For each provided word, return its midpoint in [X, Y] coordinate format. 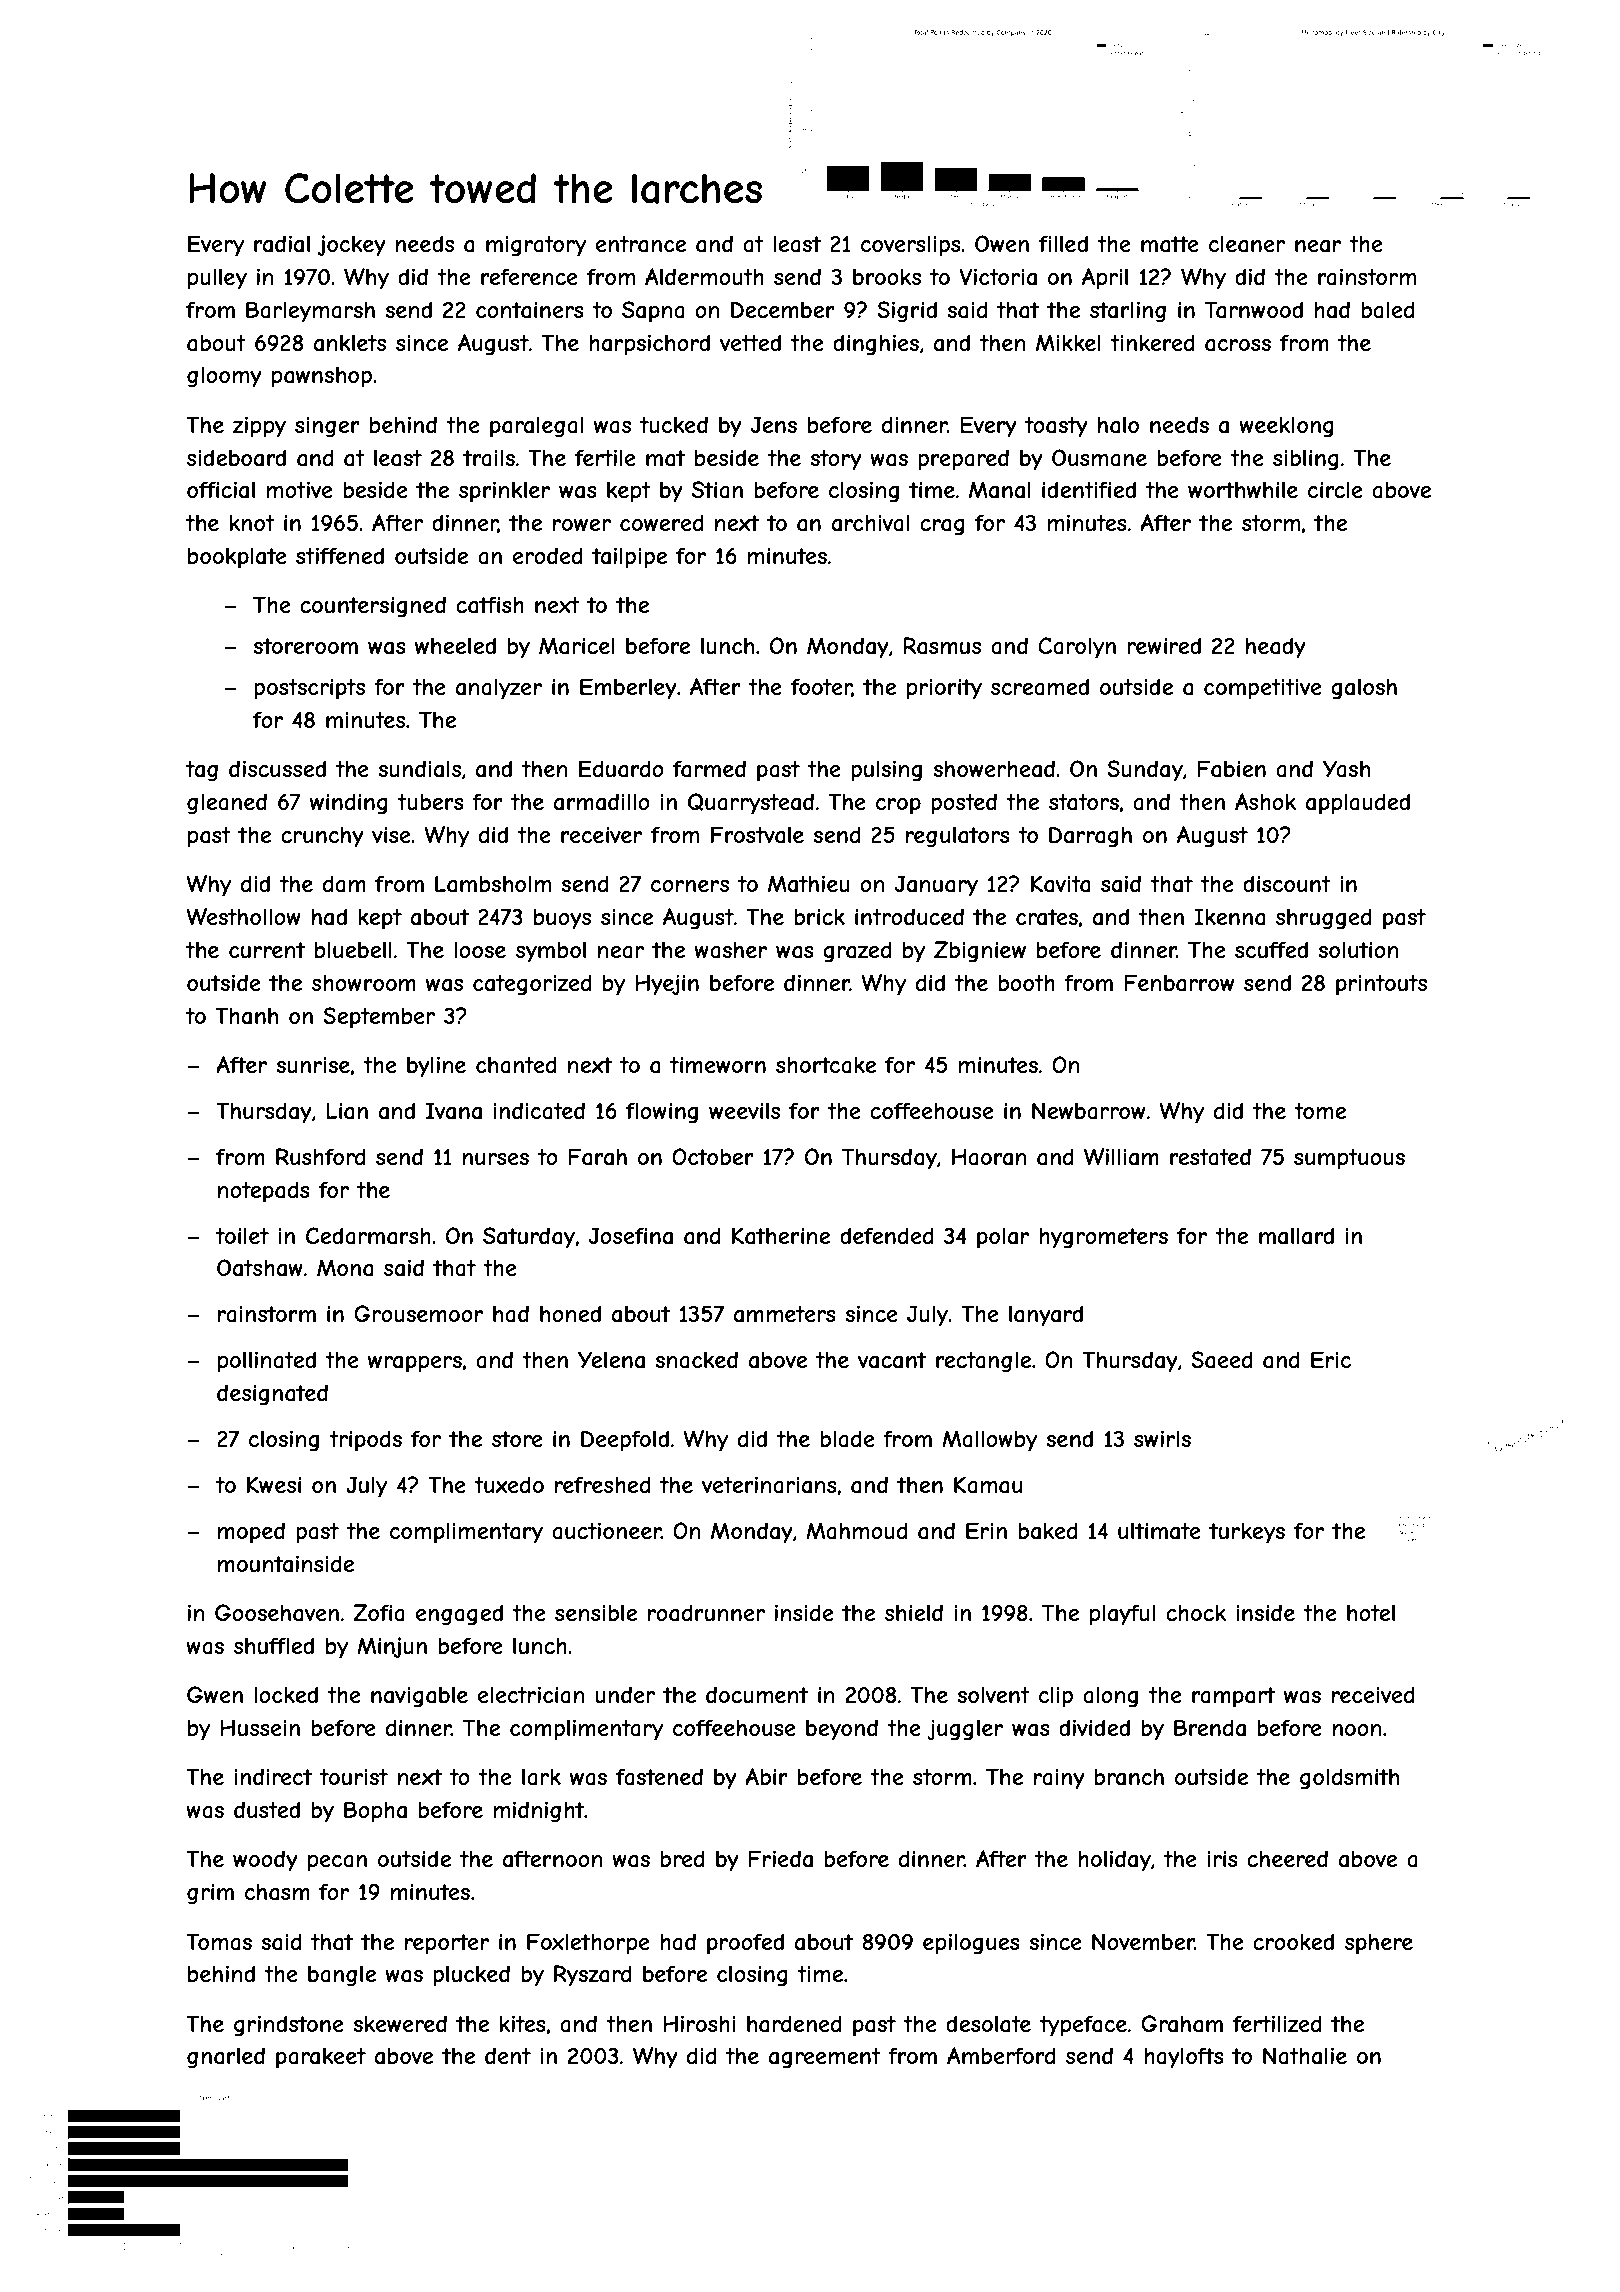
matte [1170, 244]
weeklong [1286, 427]
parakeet [321, 2058]
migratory [536, 246]
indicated [539, 1111]
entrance [641, 244]
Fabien [1231, 769]
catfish [490, 605]
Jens [774, 425]
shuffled [274, 1645]
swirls [1162, 1438]
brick [819, 916]
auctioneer [606, 1531]
